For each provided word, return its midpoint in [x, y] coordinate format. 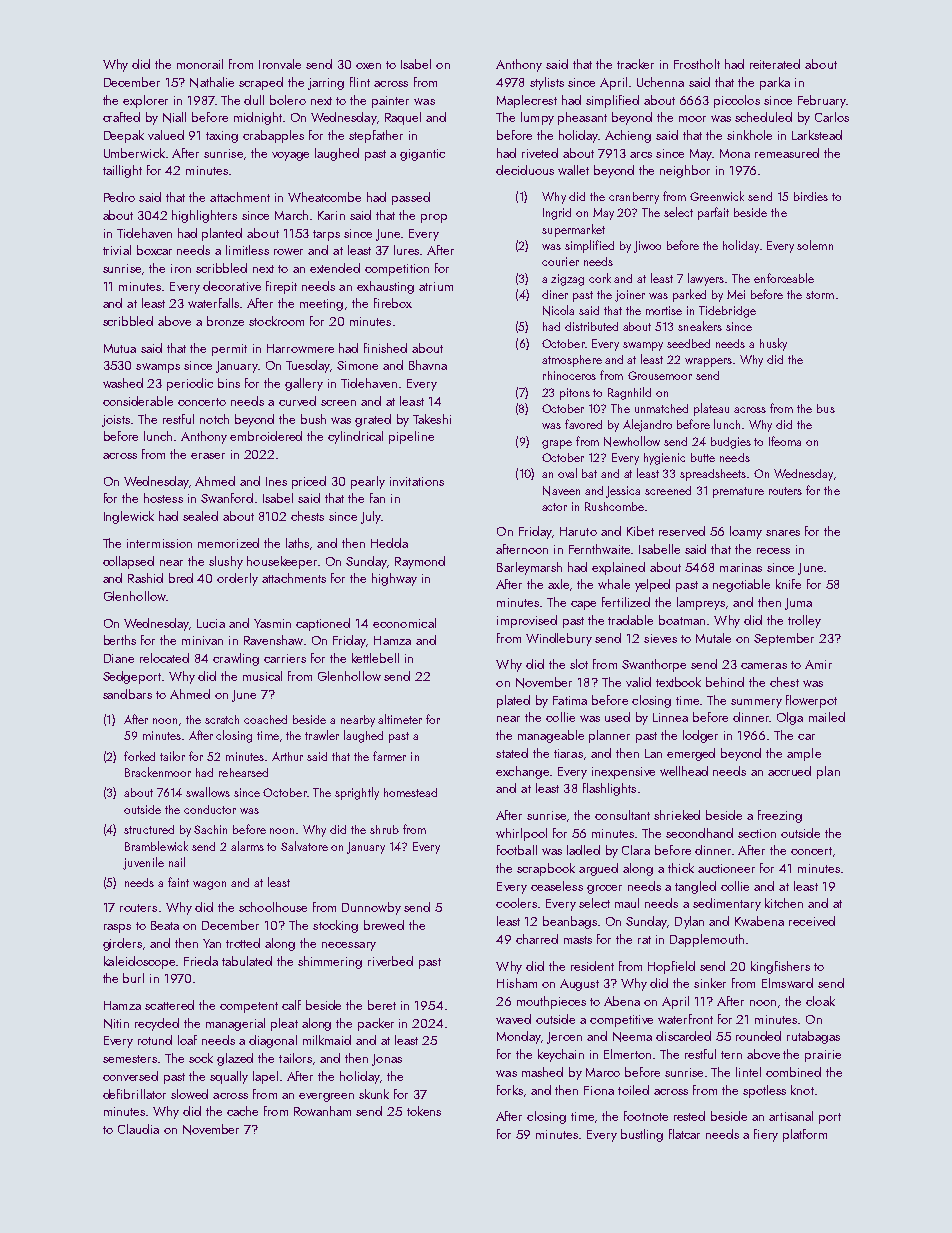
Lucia [211, 623]
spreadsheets [713, 475]
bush [313, 419]
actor [554, 507]
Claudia [138, 1129]
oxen [368, 66]
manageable [551, 736]
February [822, 101]
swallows [208, 792]
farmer [389, 756]
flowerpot [811, 701]
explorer [145, 101]
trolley [804, 621]
